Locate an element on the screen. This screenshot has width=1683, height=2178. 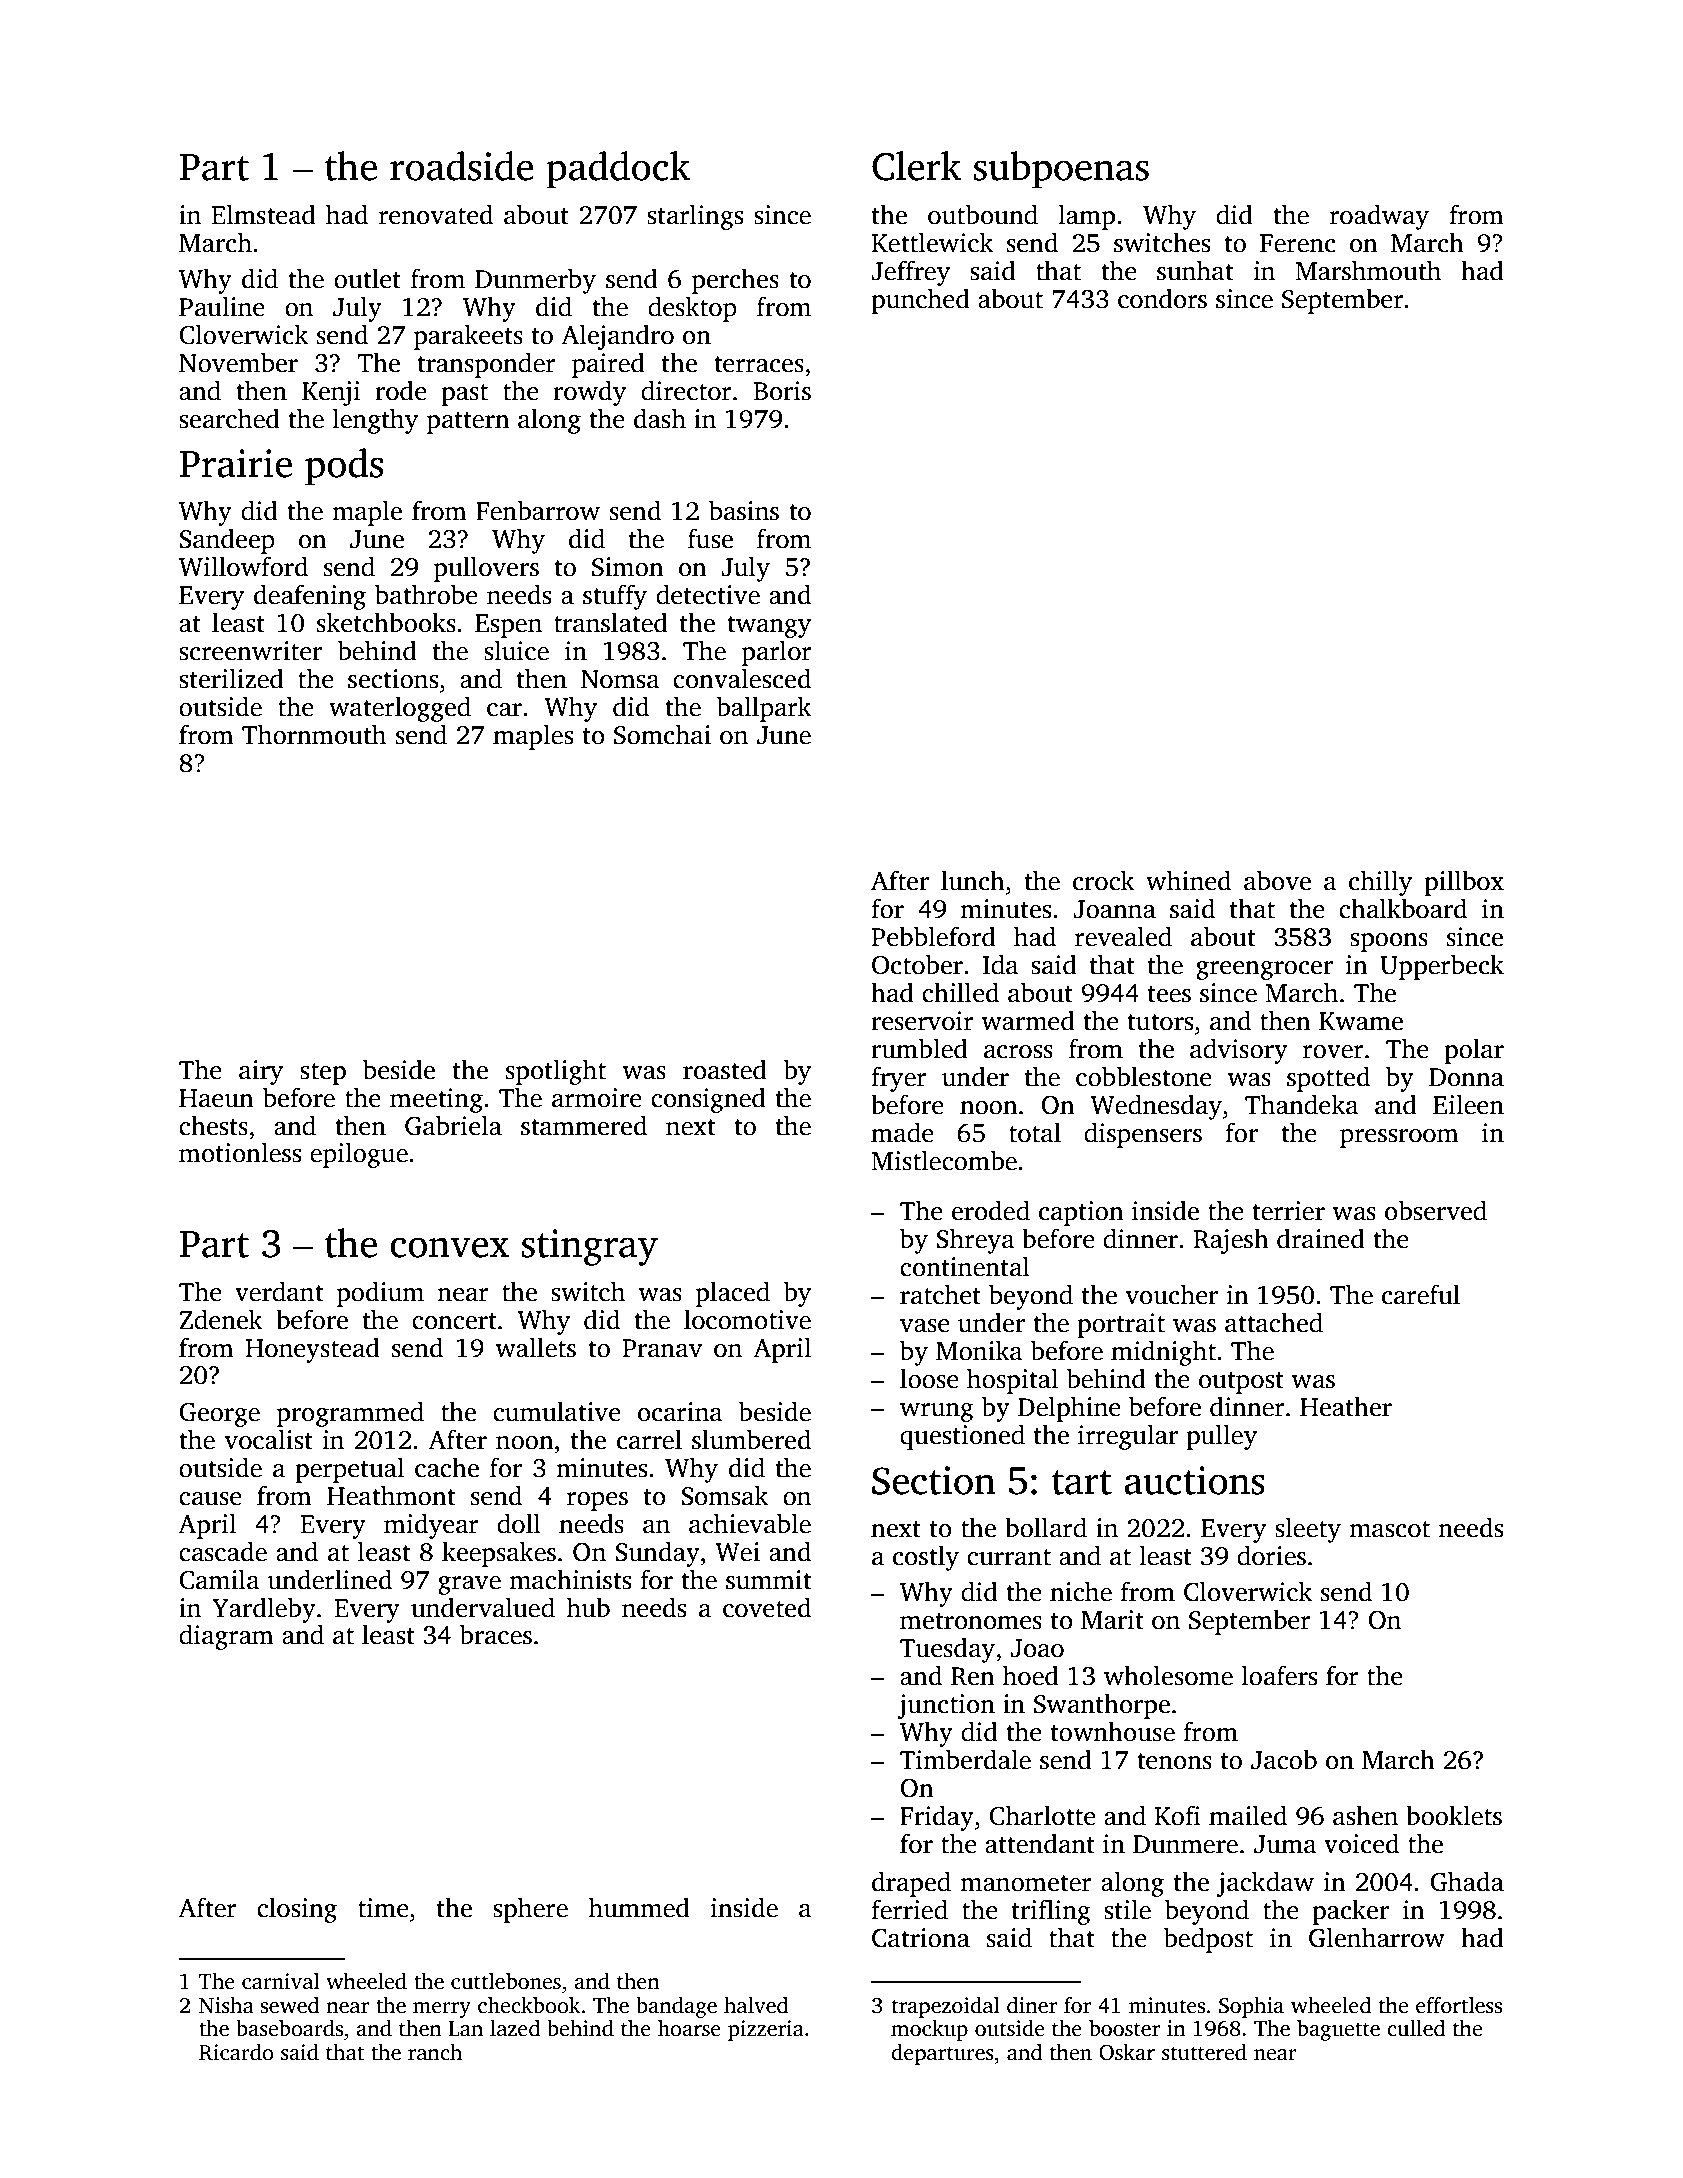
desktop is located at coordinates (692, 309).
